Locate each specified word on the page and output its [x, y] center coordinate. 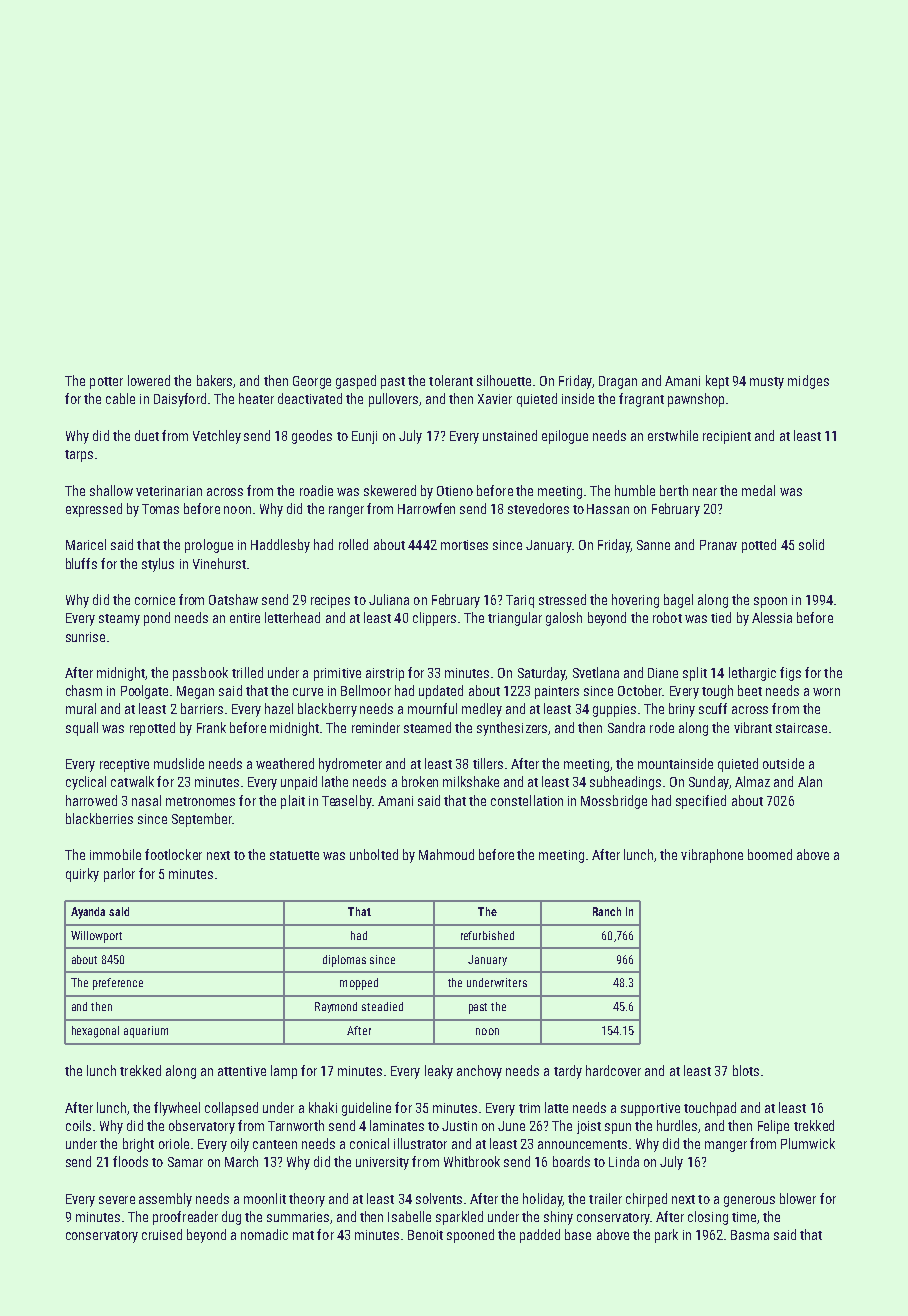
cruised [162, 1234]
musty [767, 383]
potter [106, 383]
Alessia [772, 617]
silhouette [504, 380]
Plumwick [808, 1143]
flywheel [177, 1109]
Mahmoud [446, 854]
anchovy [479, 1072]
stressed [562, 599]
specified [701, 802]
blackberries [99, 818]
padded [540, 1236]
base [578, 1234]
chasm [84, 690]
